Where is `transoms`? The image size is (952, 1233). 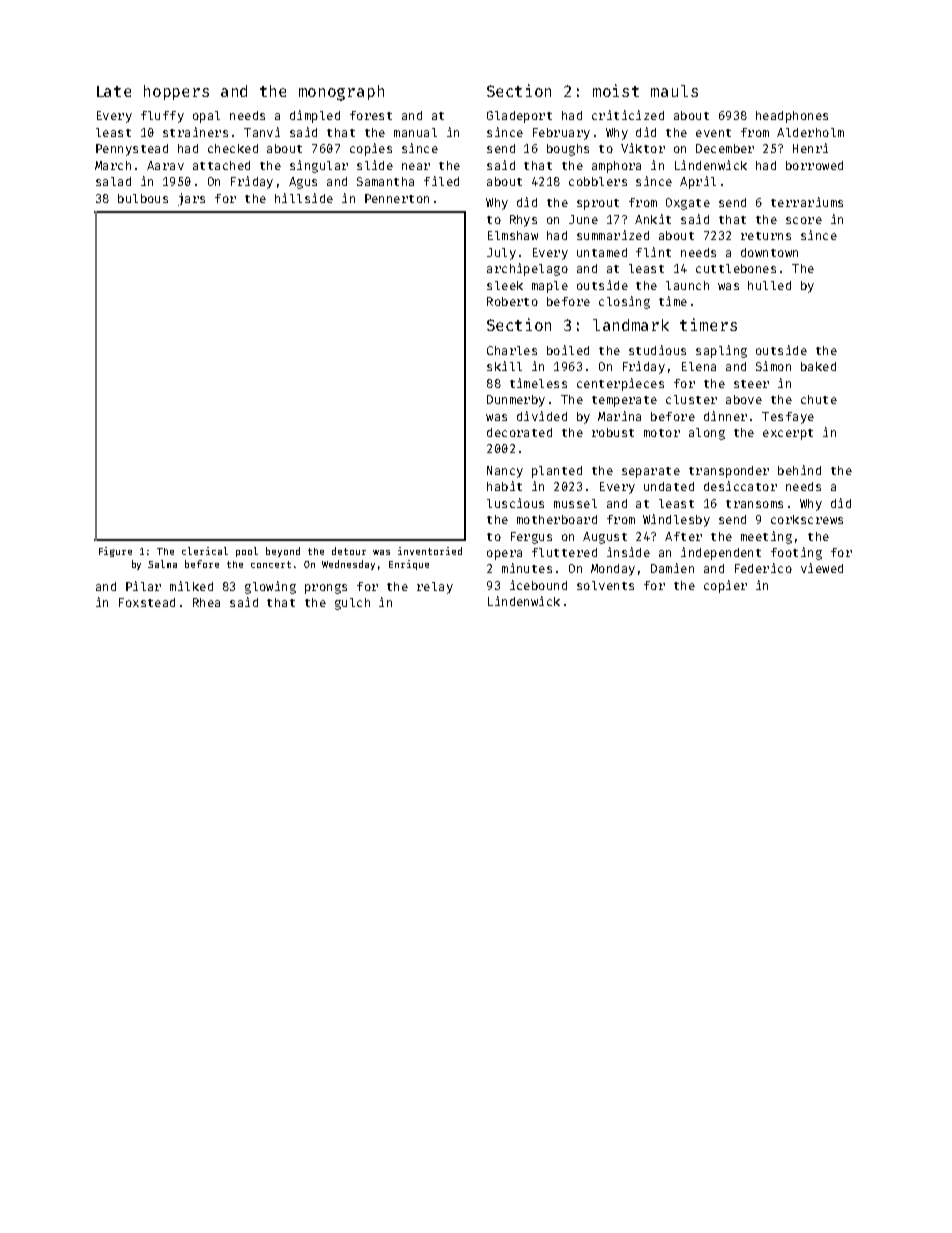
transoms is located at coordinates (754, 504).
